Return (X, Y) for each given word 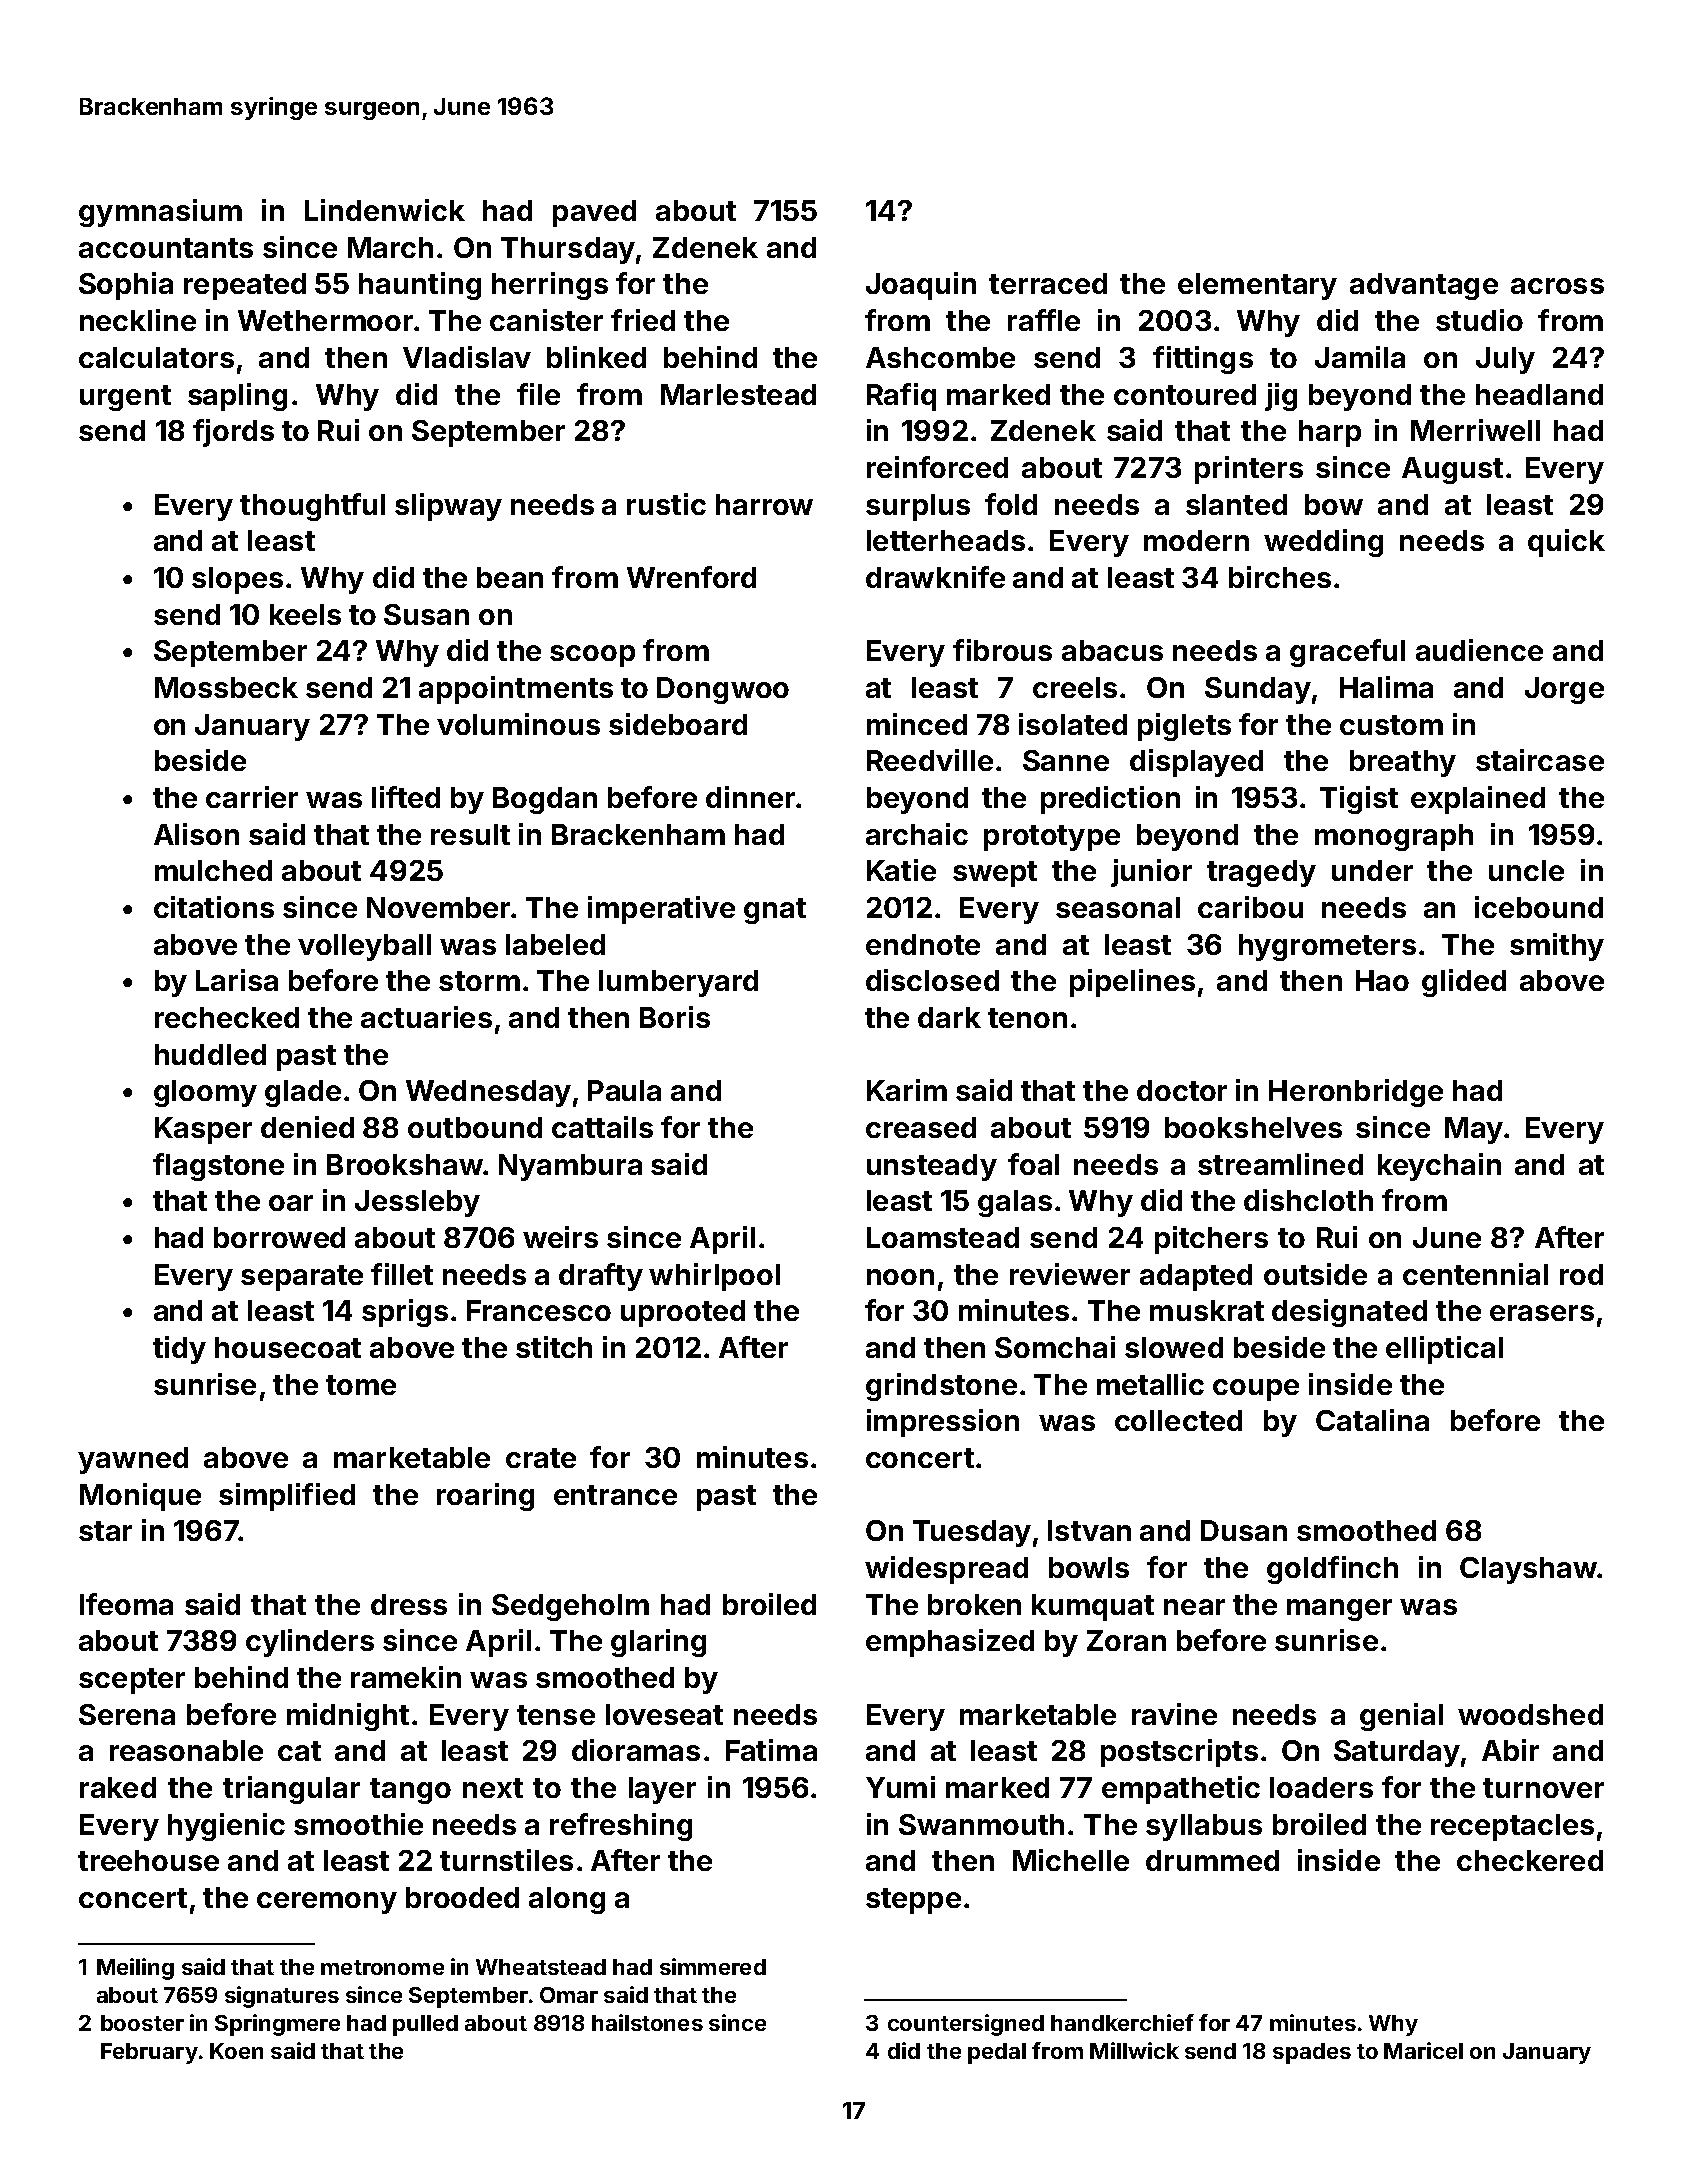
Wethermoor (325, 320)
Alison (196, 834)
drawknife (935, 577)
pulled (425, 2025)
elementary (1257, 286)
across (1557, 286)
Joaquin (921, 286)
